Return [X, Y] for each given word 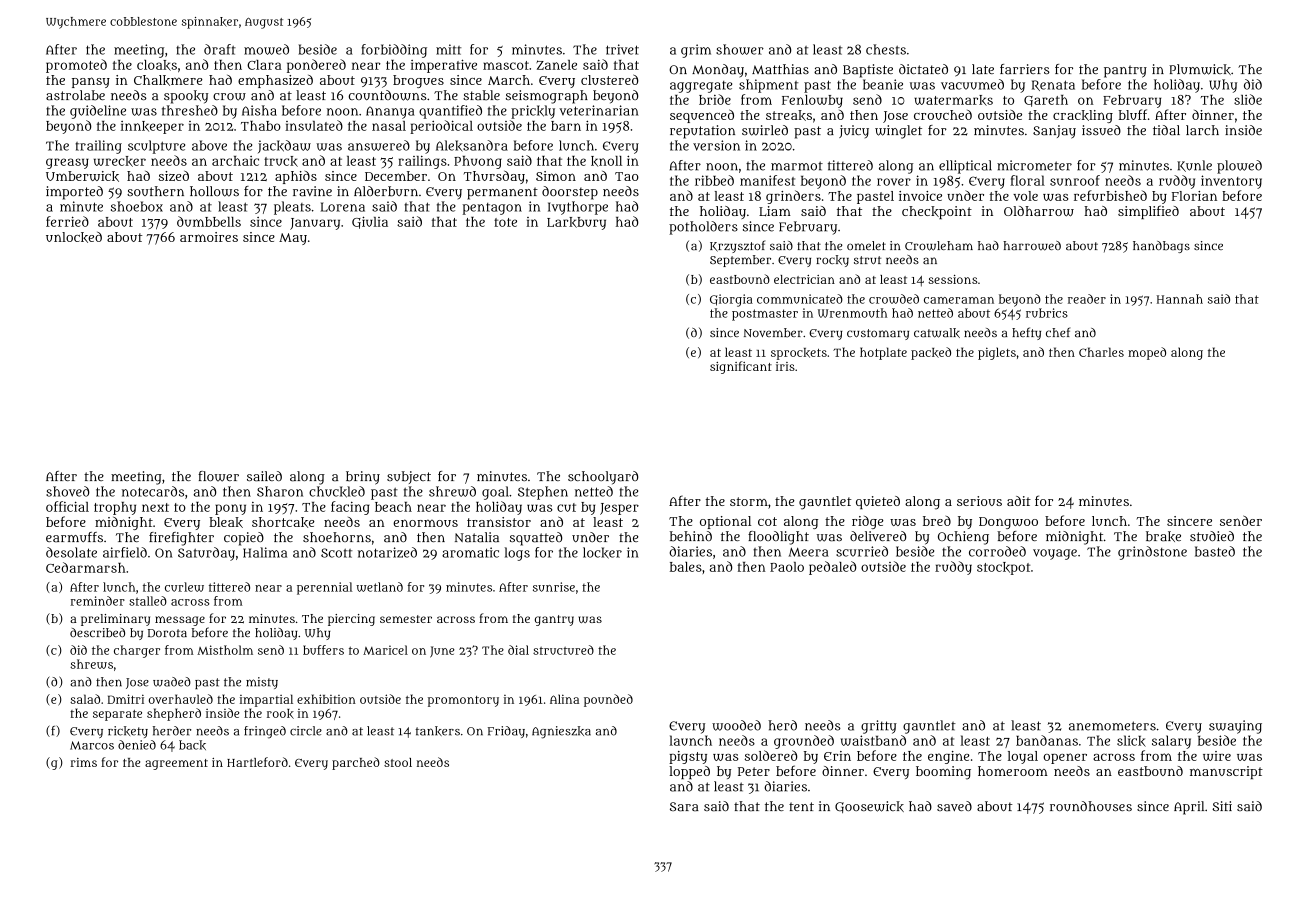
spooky [186, 97]
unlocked [74, 237]
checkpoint [937, 212]
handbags [1161, 247]
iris [785, 366]
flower [218, 476]
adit [1019, 501]
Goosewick [869, 807]
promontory [463, 701]
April [1189, 808]
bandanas [1047, 740]
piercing [351, 620]
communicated [800, 299]
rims [84, 762]
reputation [702, 132]
